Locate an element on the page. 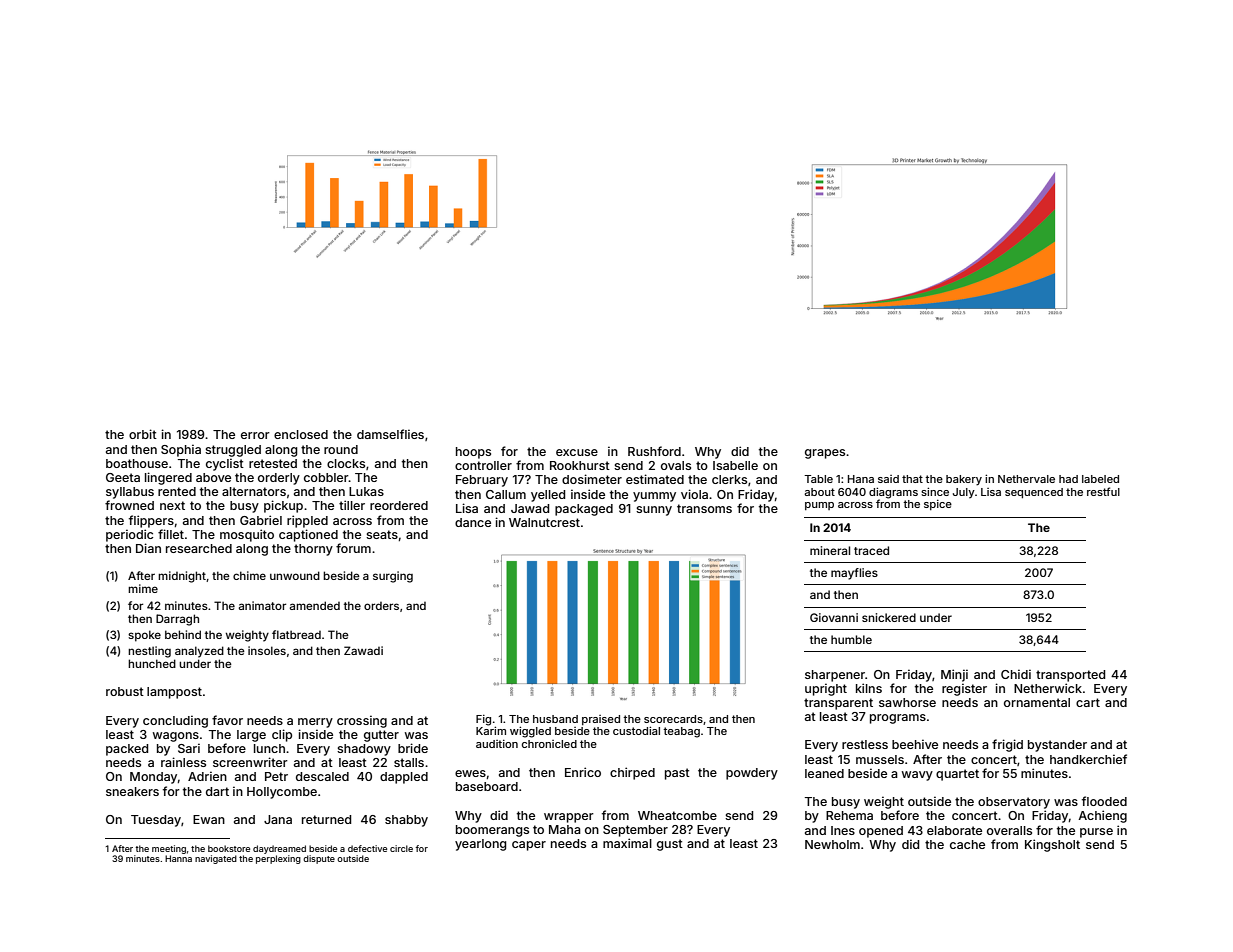 The width and height of the image is (1233, 952). robust is located at coordinates (125, 691).
